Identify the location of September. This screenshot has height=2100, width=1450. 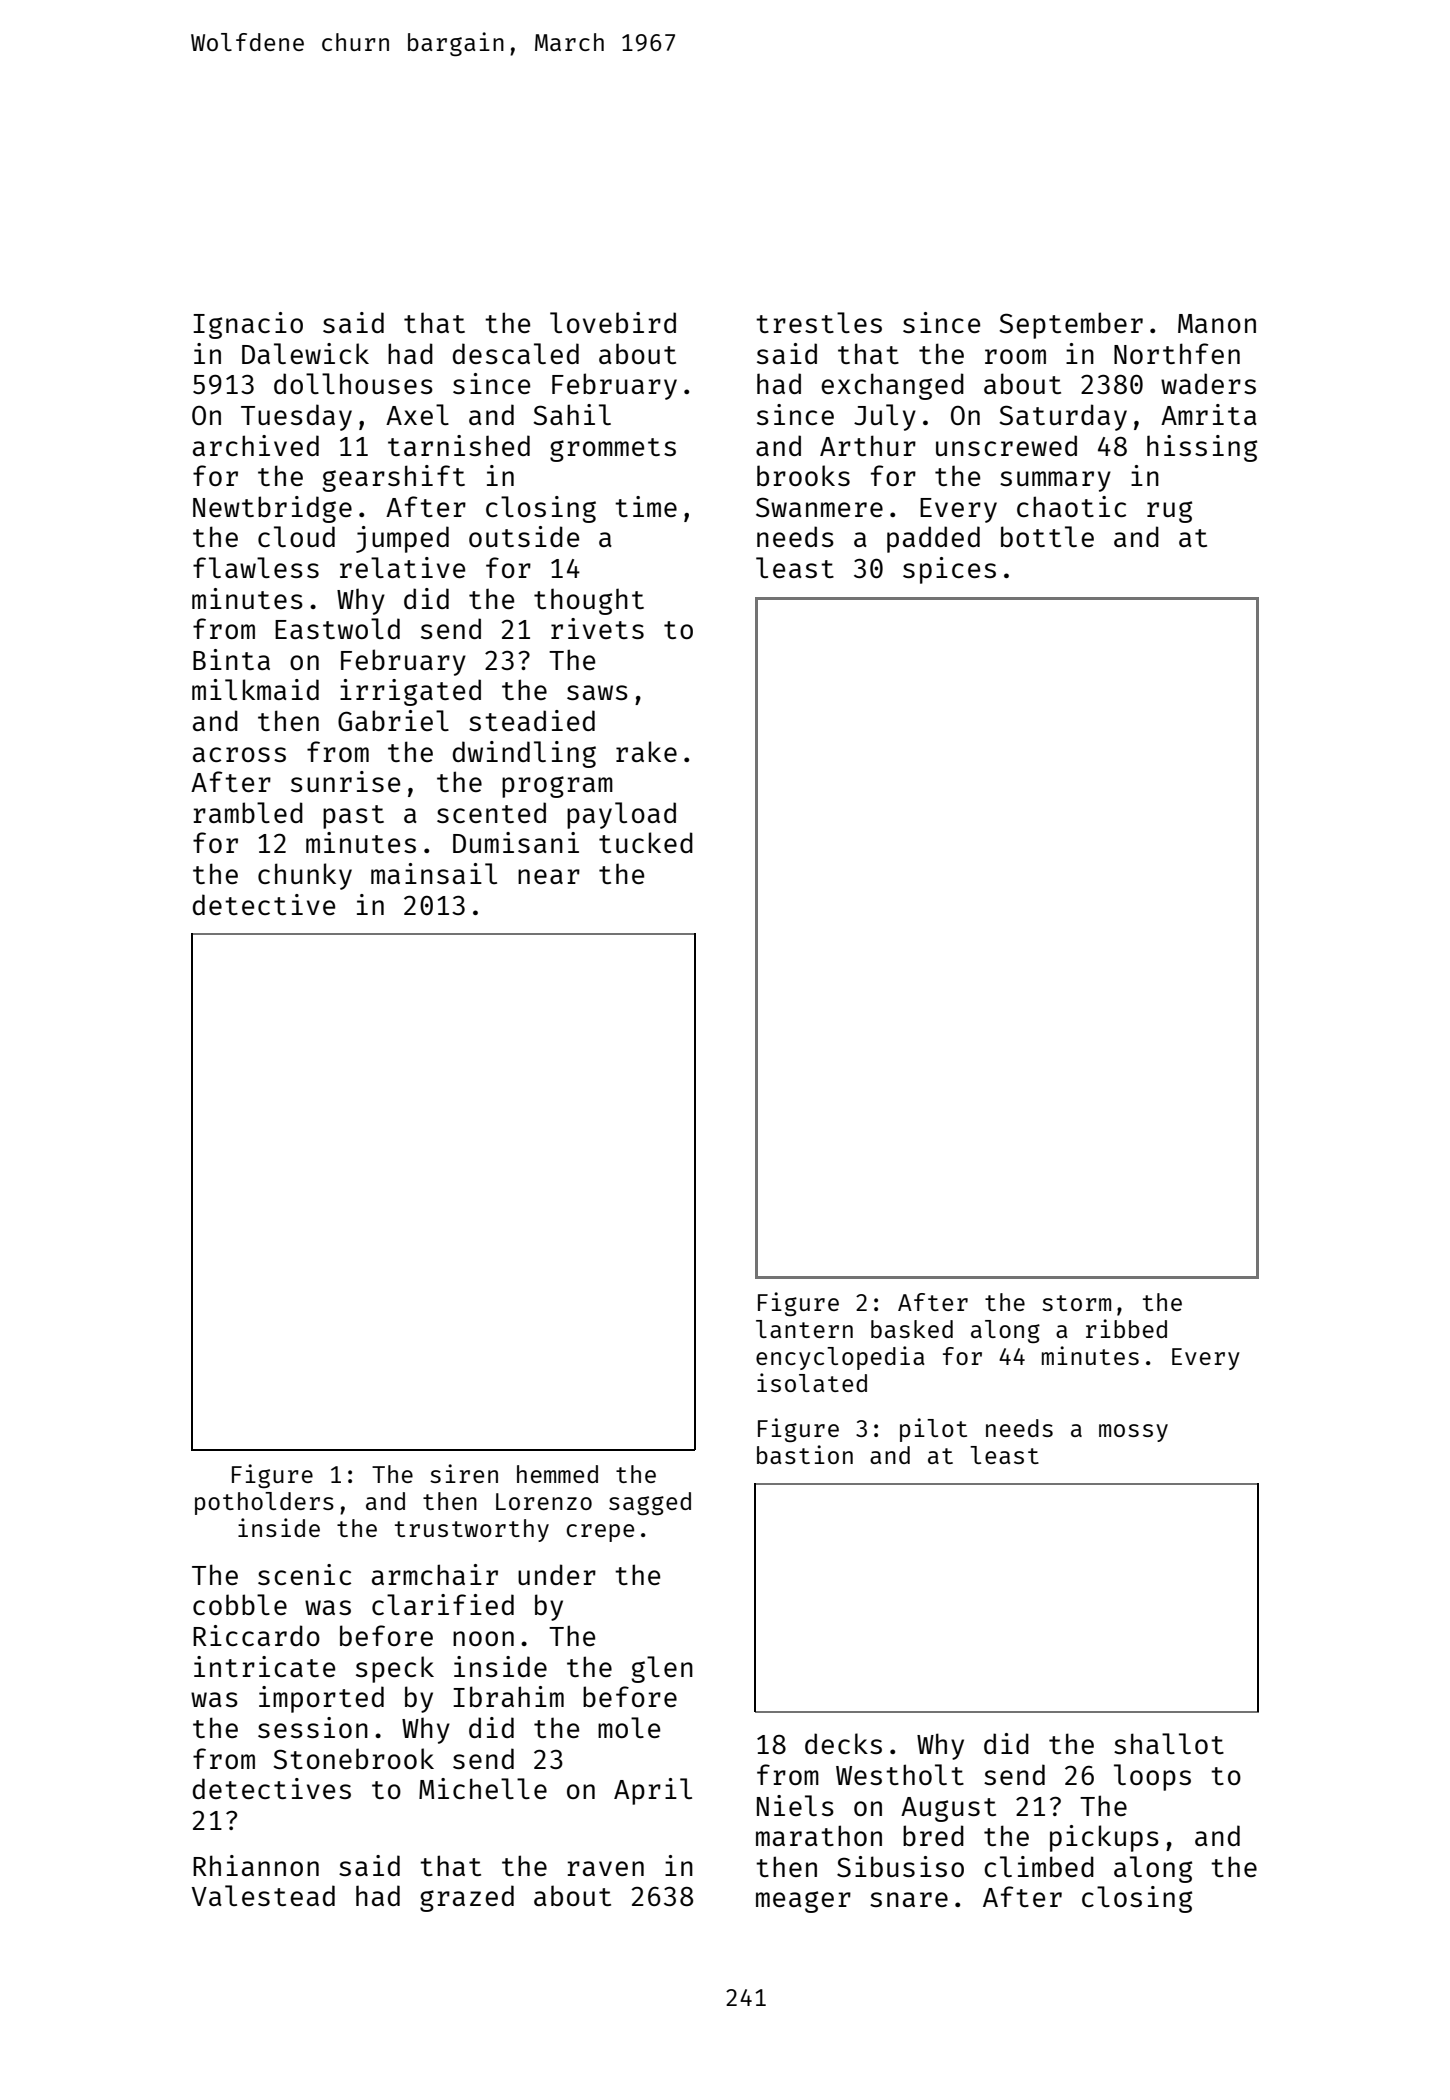
(1071, 325).
